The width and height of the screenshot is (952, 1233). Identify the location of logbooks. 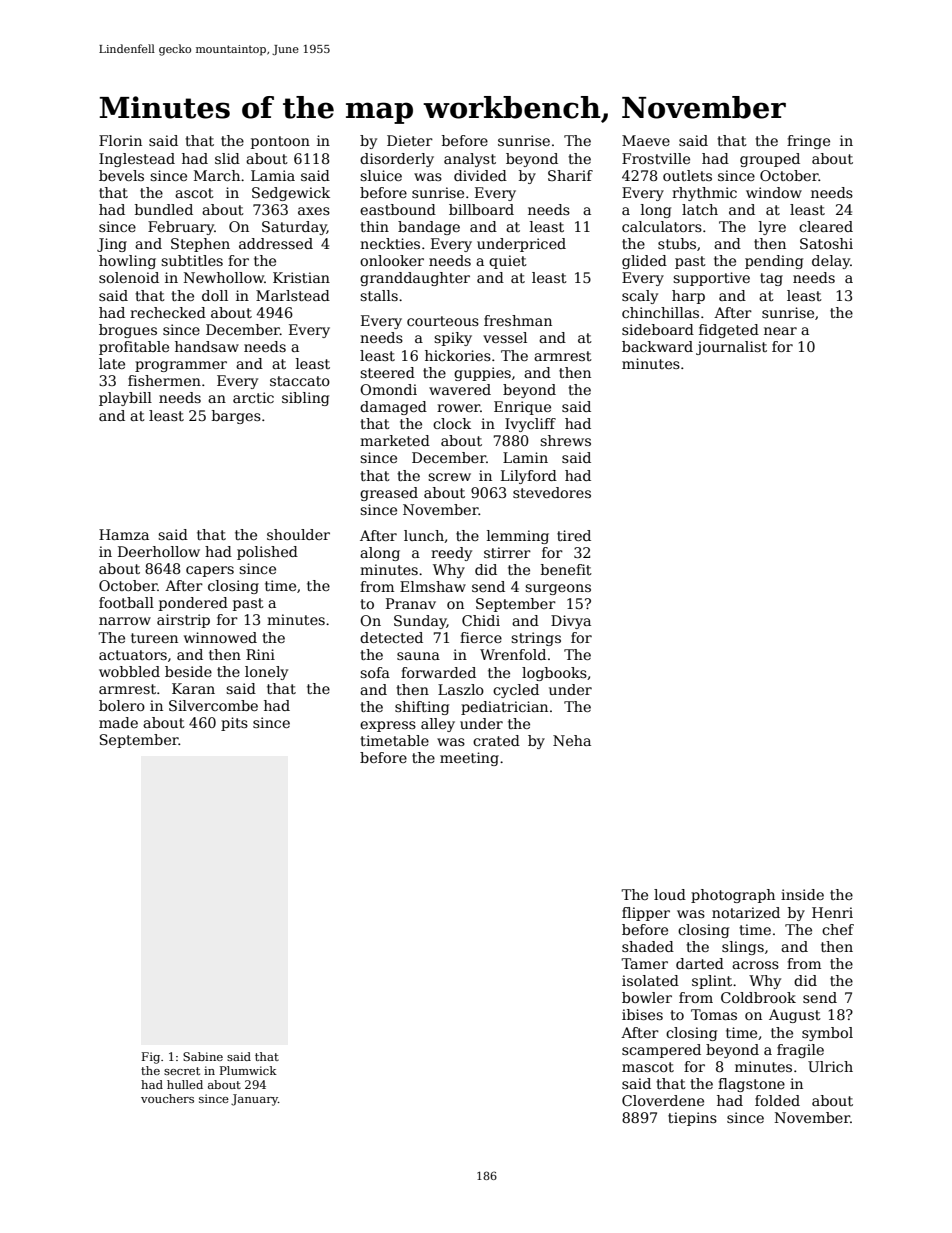
(554, 674).
